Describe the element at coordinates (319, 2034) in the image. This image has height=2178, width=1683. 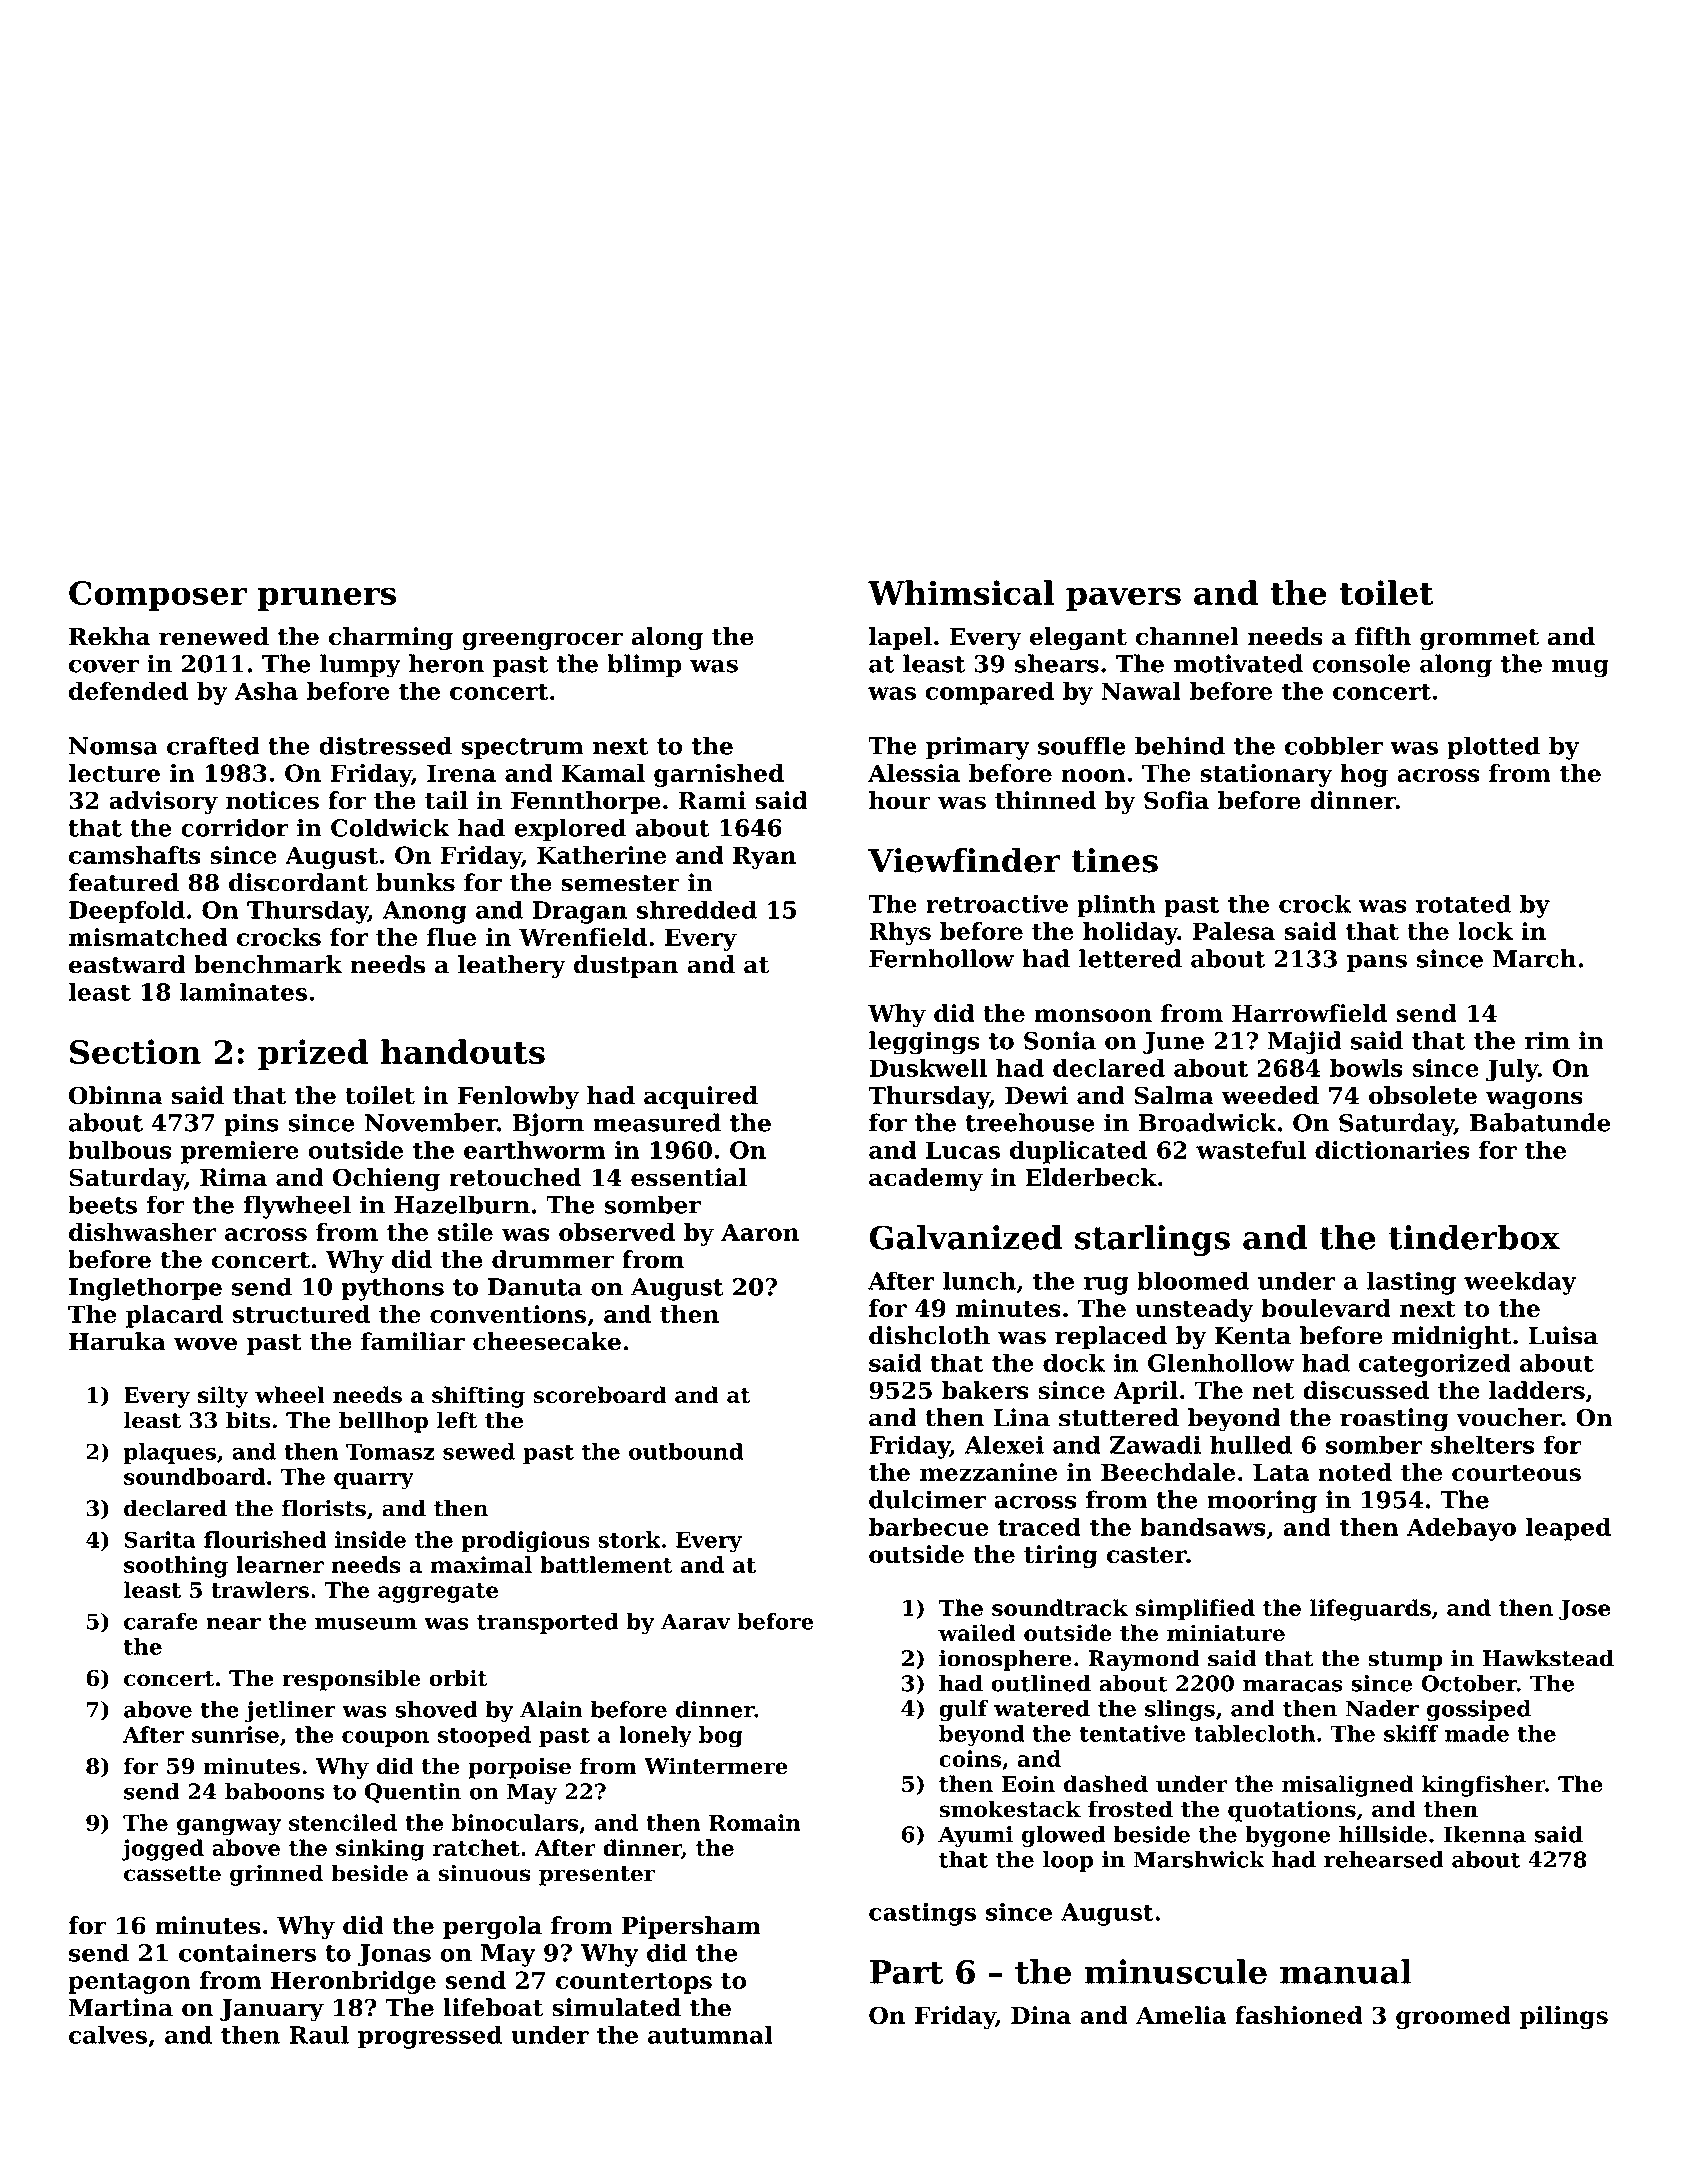
I see `Raul` at that location.
